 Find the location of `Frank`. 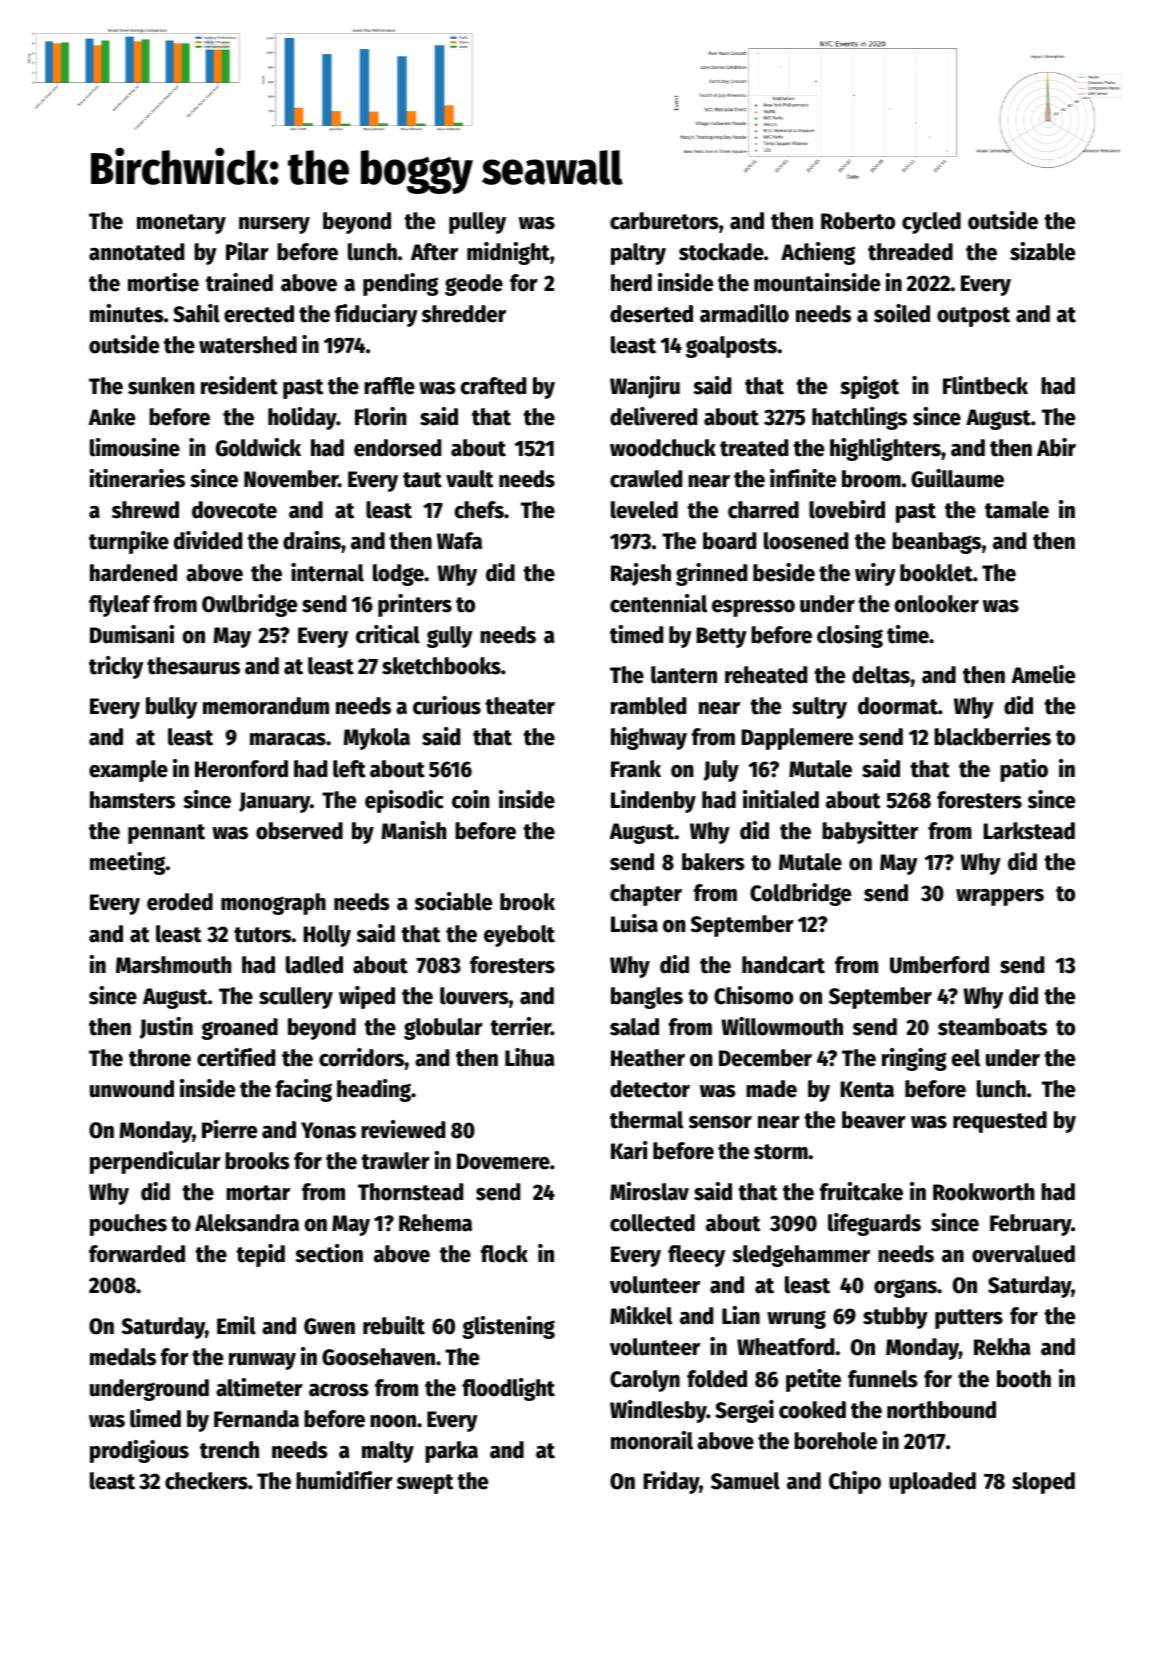

Frank is located at coordinates (636, 769).
